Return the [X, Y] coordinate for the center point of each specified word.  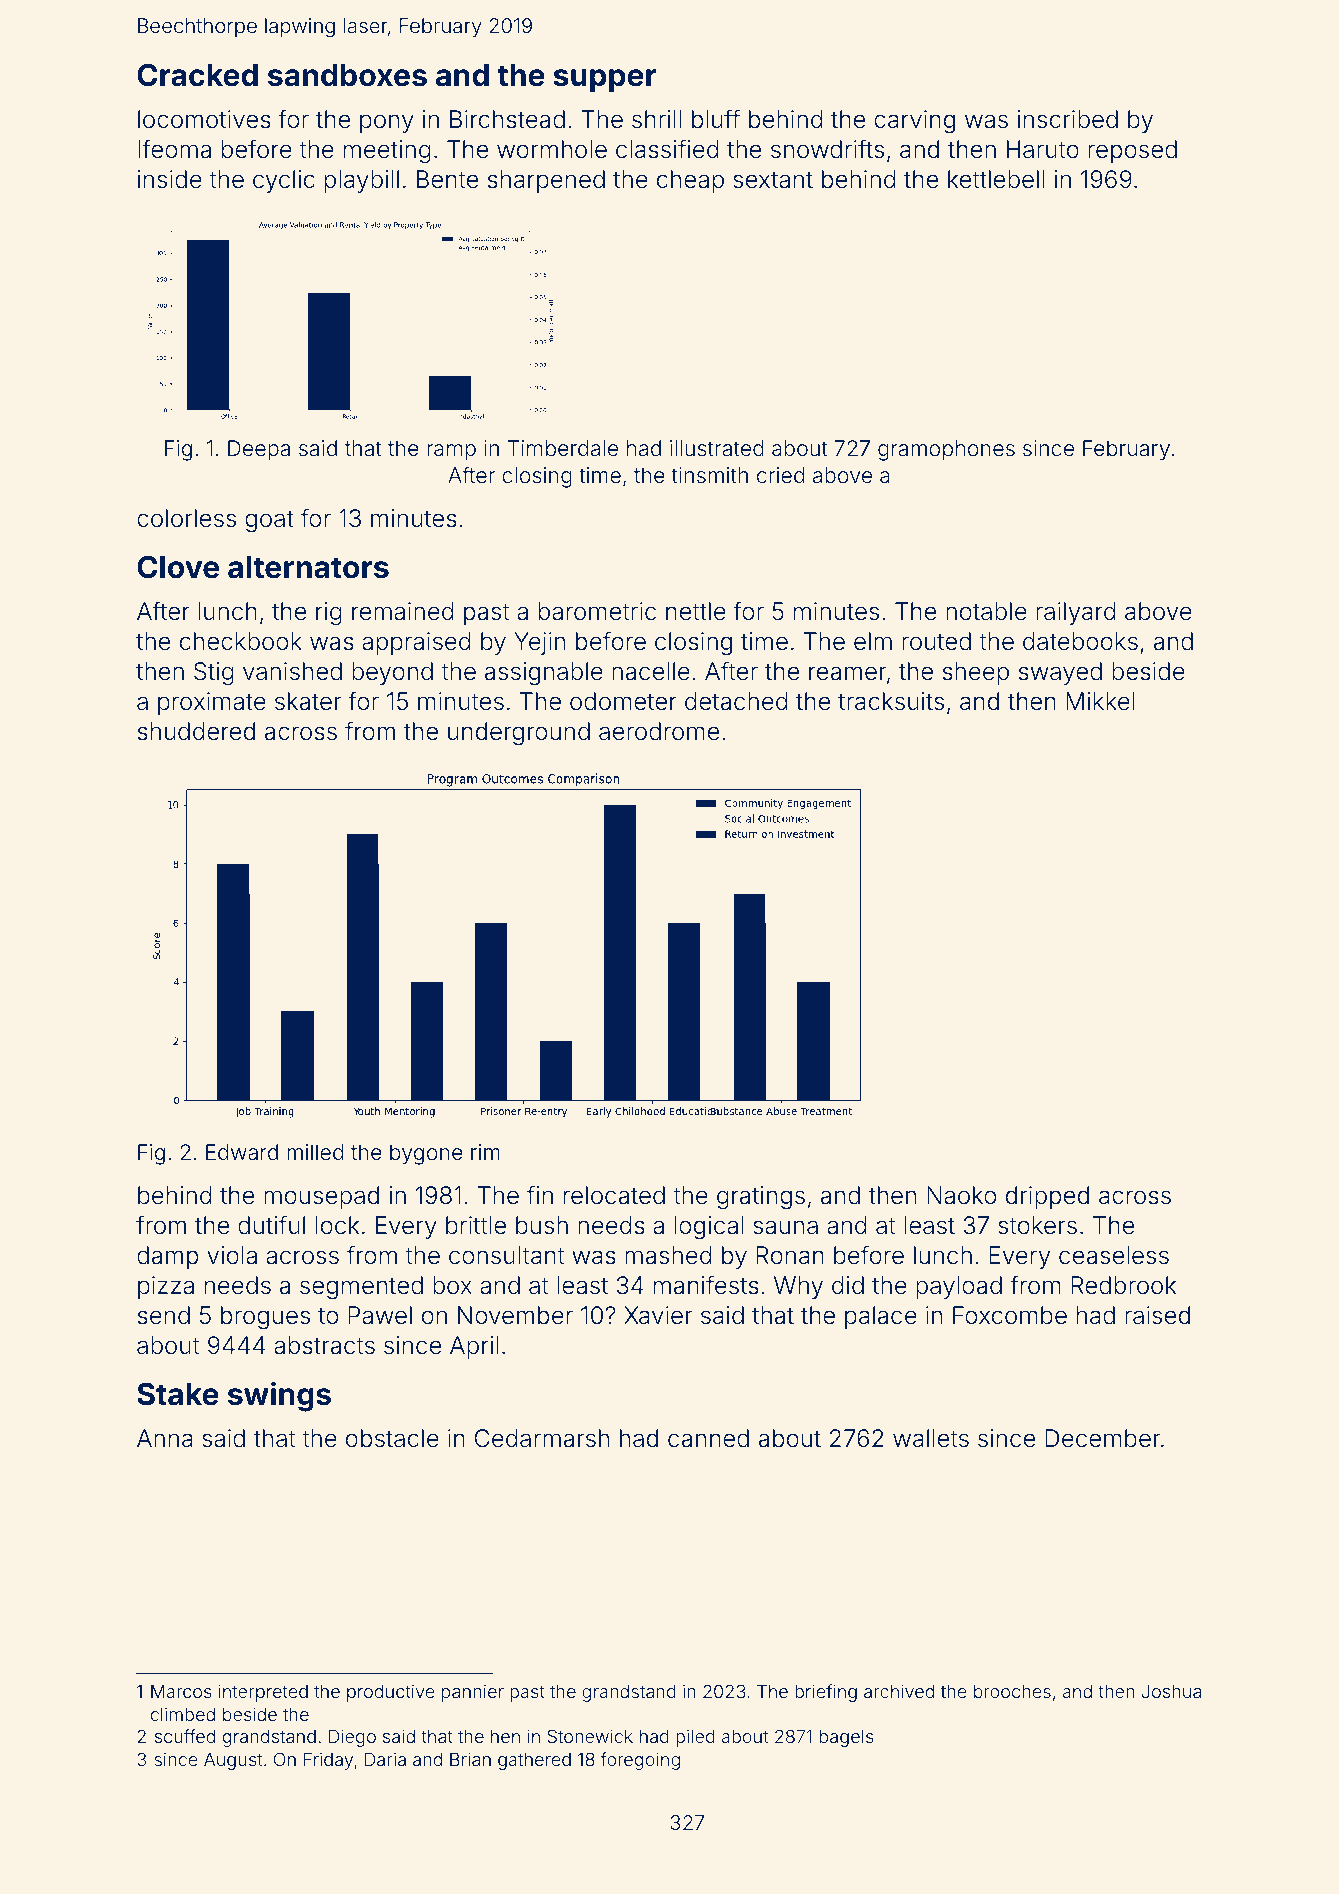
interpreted [263, 1693]
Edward [242, 1152]
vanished [292, 671]
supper [605, 80]
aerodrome [659, 731]
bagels [847, 1738]
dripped [1047, 1197]
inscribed [1068, 119]
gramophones [946, 450]
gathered [534, 1761]
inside [170, 179]
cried [780, 475]
